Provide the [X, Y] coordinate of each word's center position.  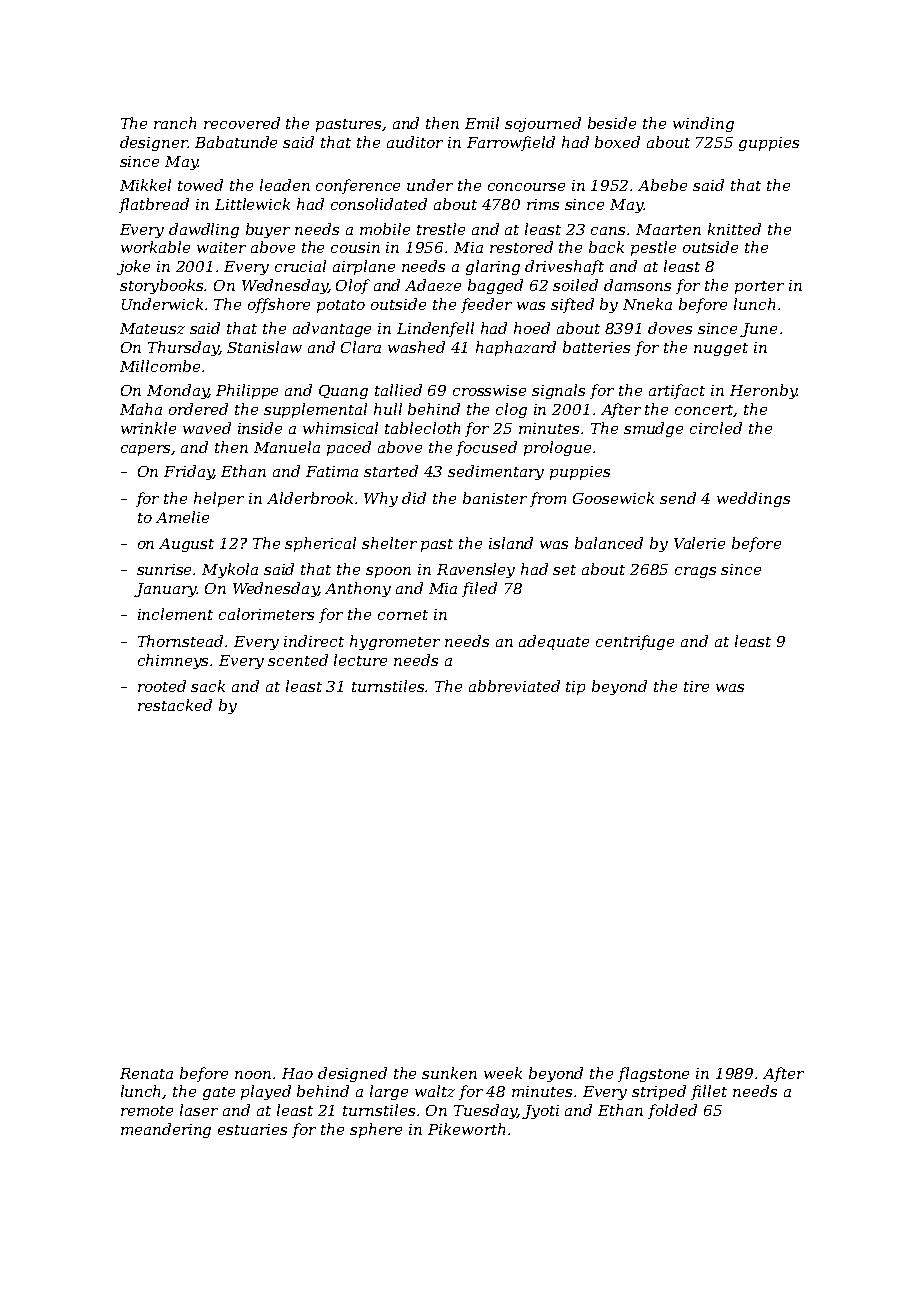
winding [703, 124]
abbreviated [514, 686]
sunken [449, 1073]
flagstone [653, 1074]
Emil [482, 123]
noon [253, 1075]
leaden [285, 185]
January [165, 590]
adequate [554, 642]
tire [696, 686]
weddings [753, 499]
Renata [146, 1073]
